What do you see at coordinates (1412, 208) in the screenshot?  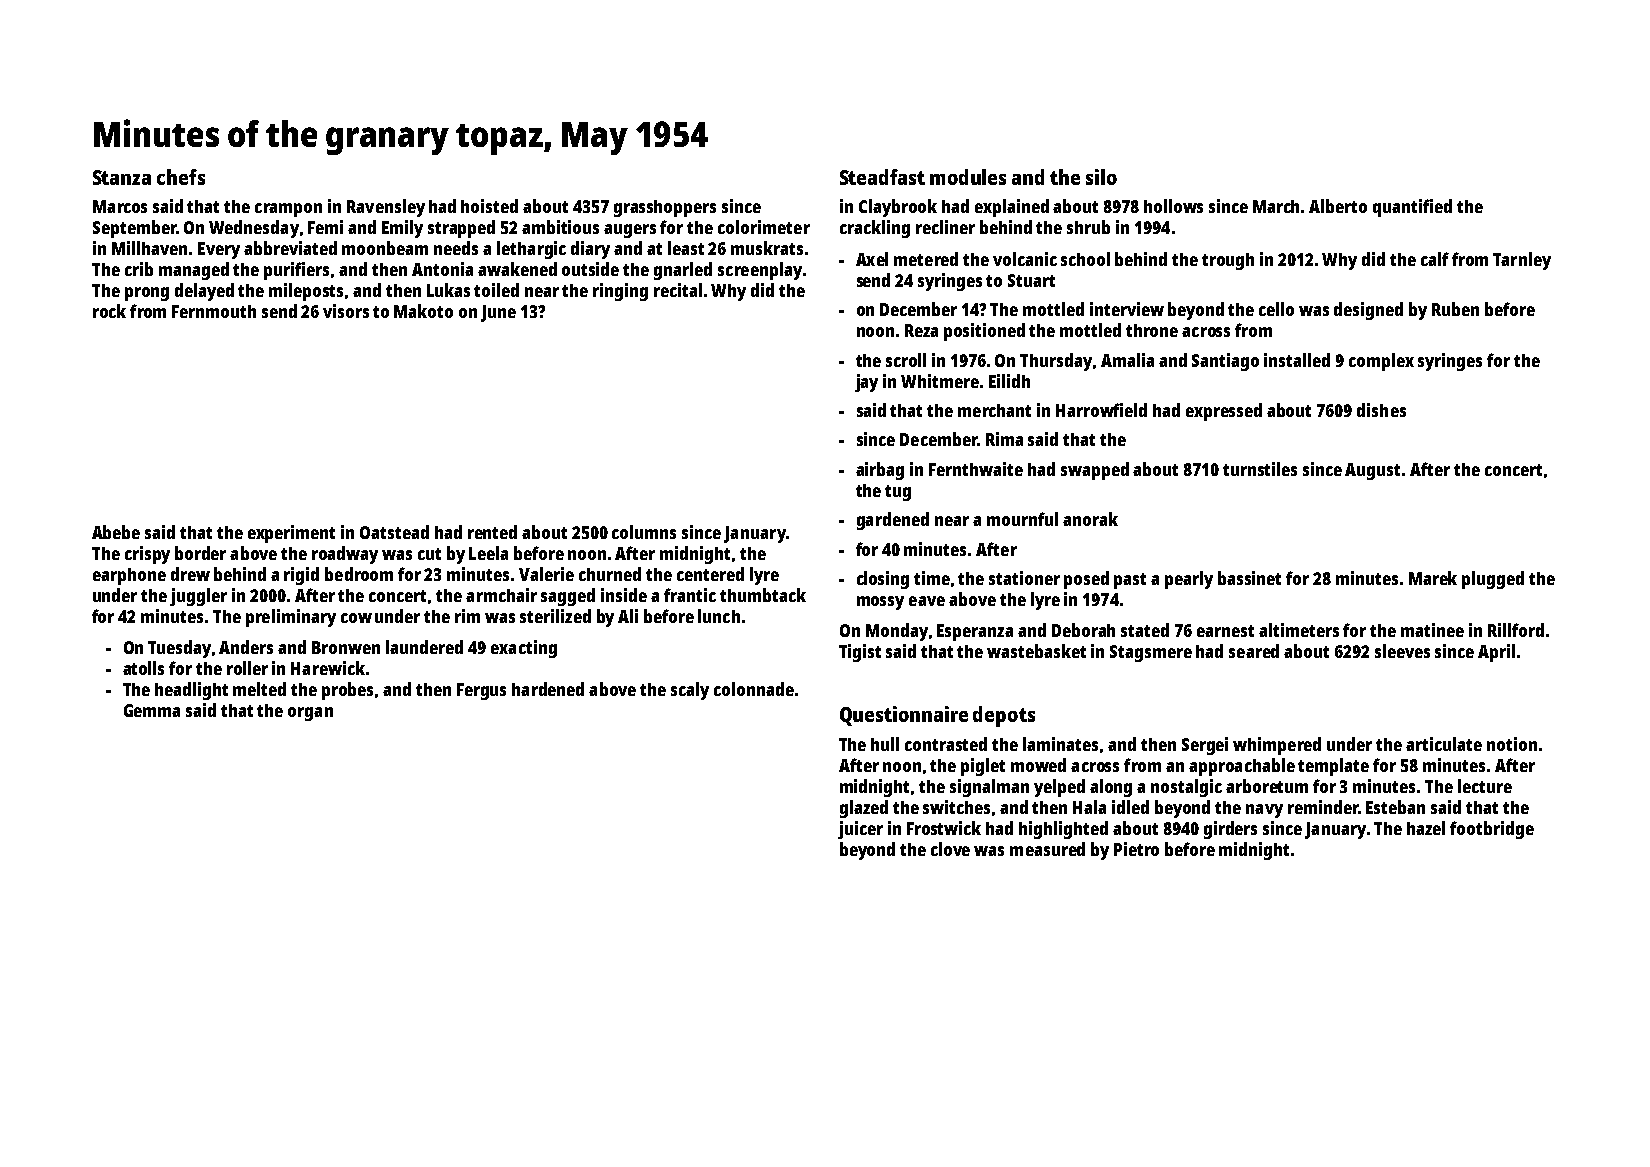 I see `quantified` at bounding box center [1412, 208].
